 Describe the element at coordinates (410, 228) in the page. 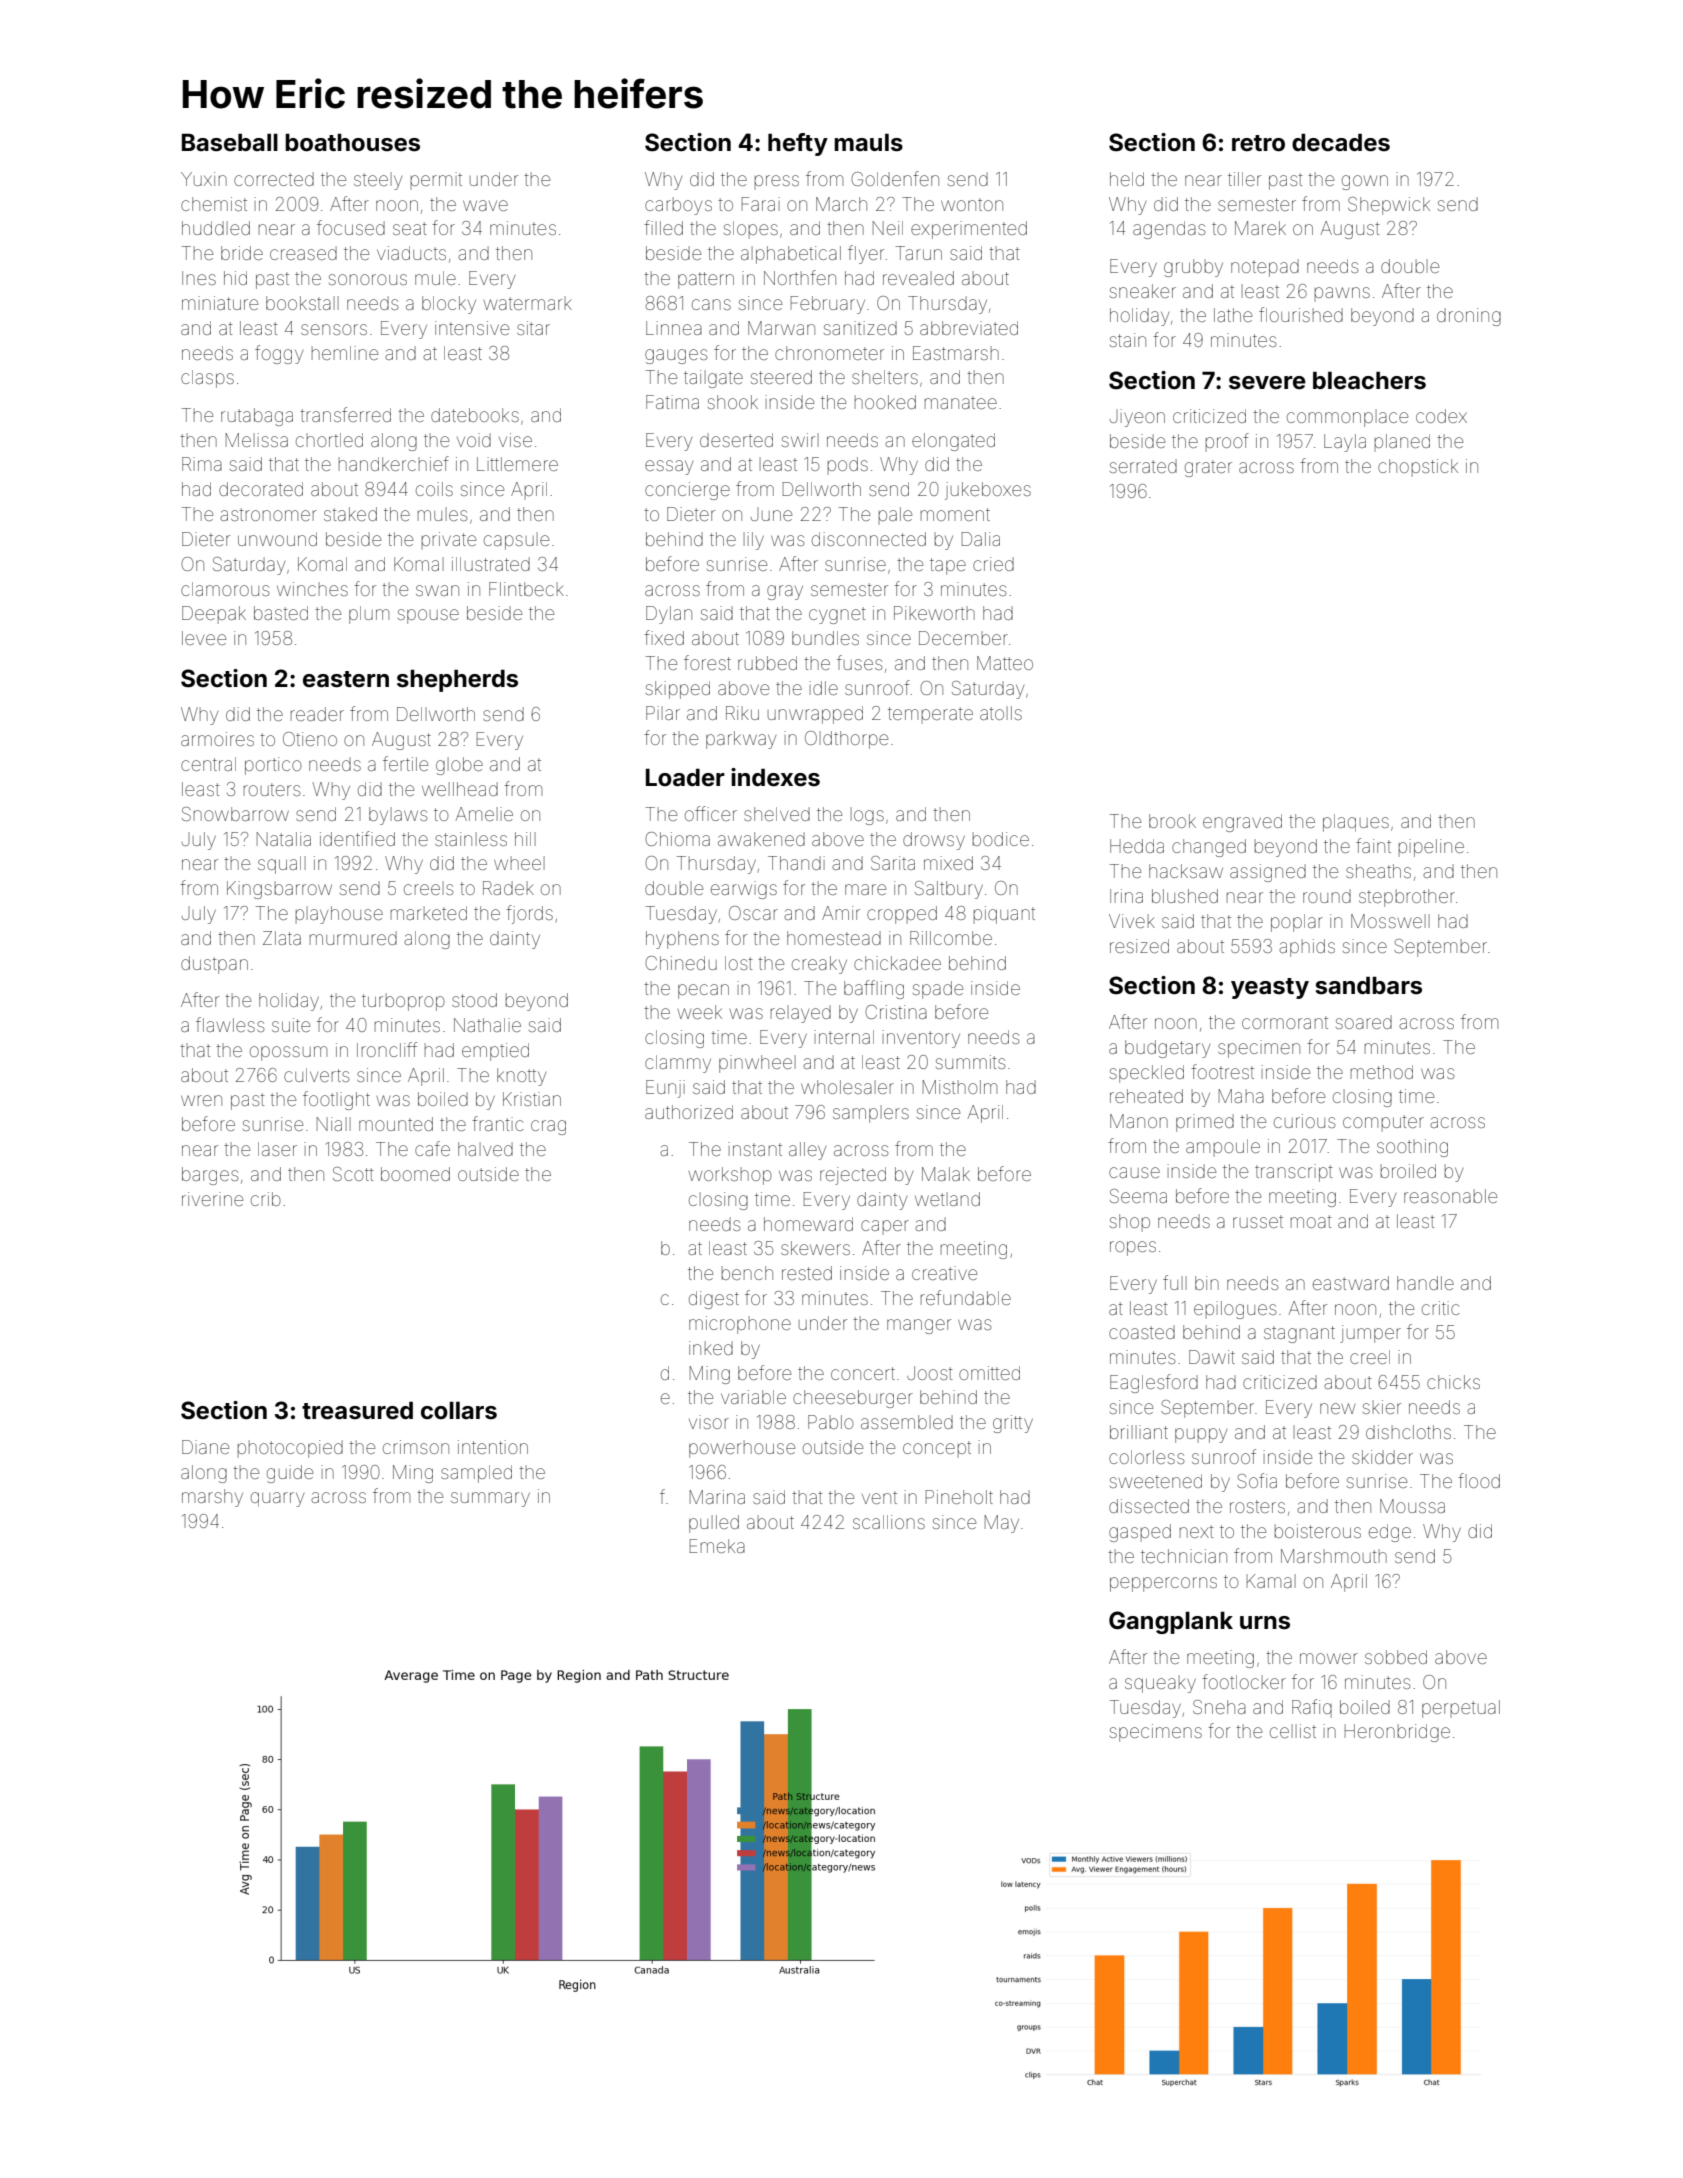

I see `seat` at that location.
